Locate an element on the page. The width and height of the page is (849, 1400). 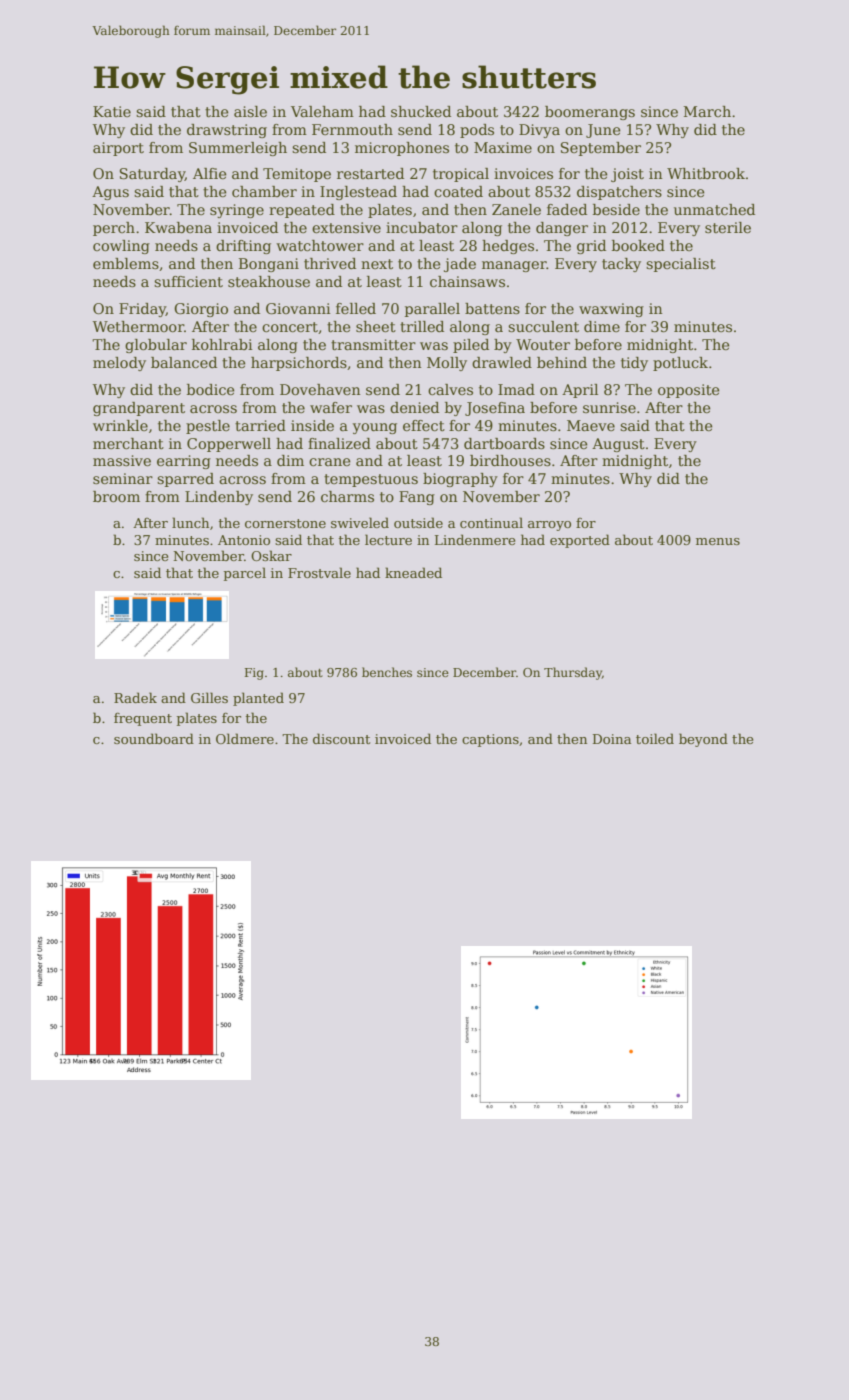
cowling is located at coordinates (121, 247).
